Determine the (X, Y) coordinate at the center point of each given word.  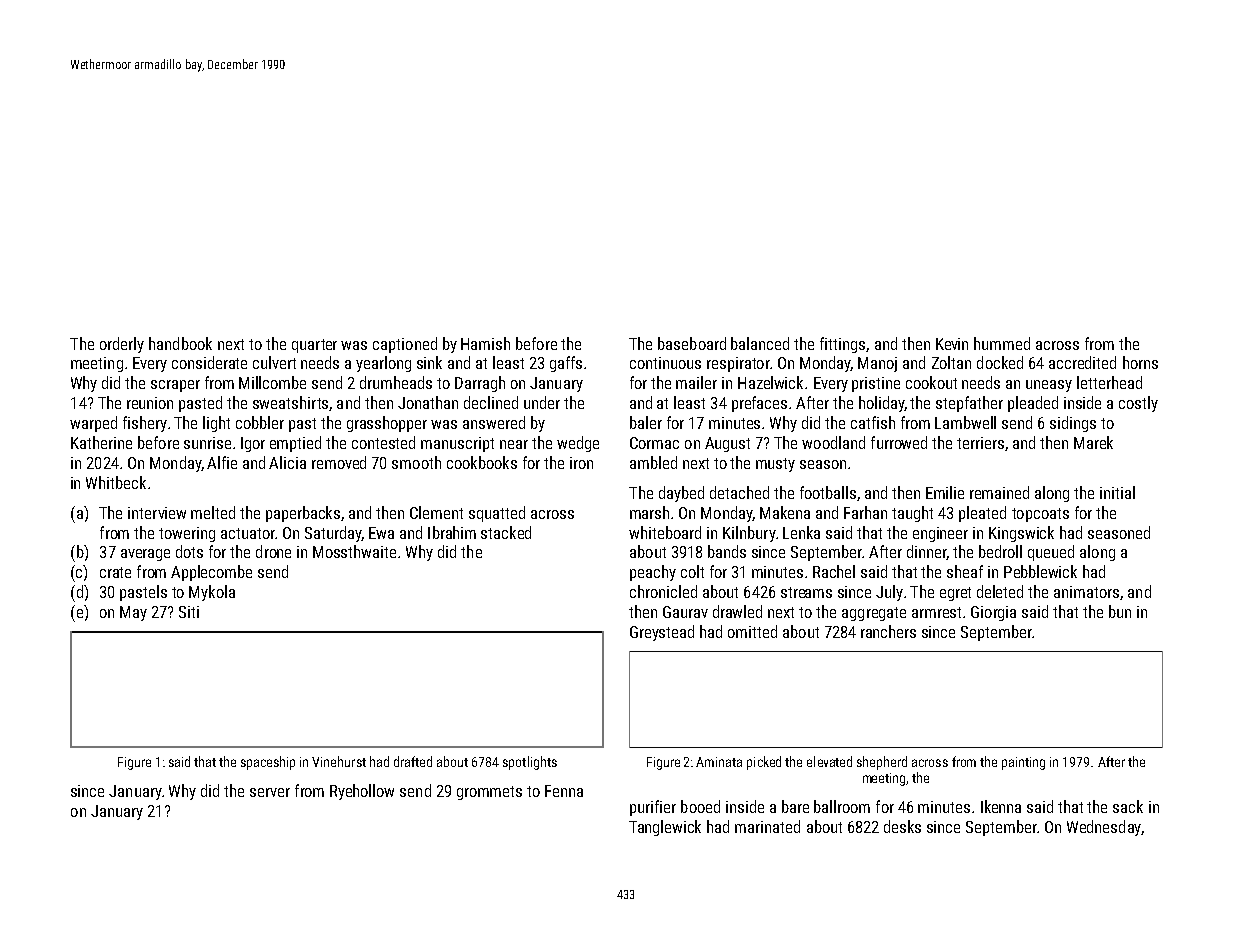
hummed (1002, 343)
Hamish (485, 343)
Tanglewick (665, 828)
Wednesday (1104, 828)
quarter (314, 346)
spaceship (268, 763)
